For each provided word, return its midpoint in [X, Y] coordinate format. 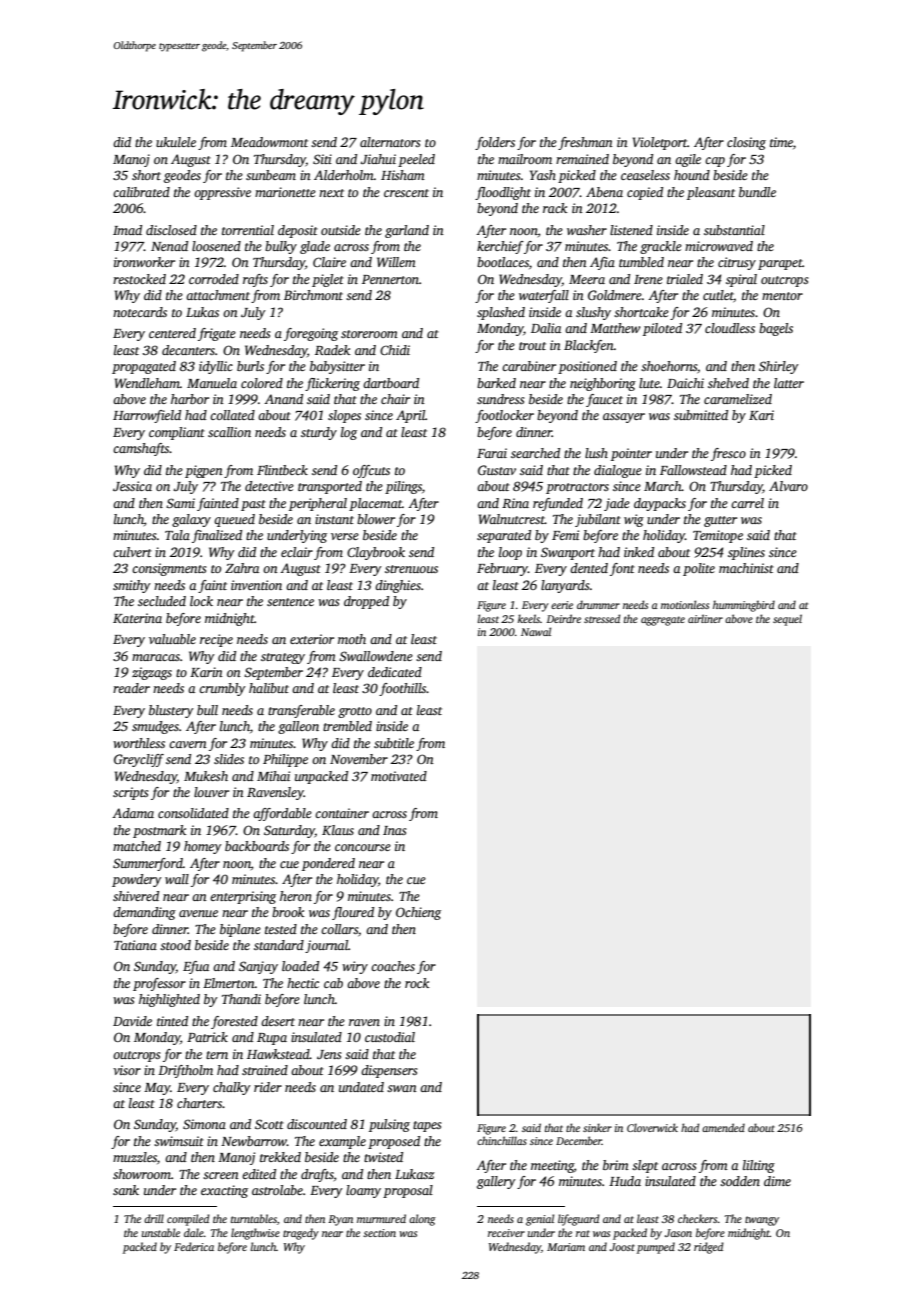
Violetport [660, 143]
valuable [172, 639]
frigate [217, 334]
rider [268, 1087]
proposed [394, 1142]
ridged [709, 1248]
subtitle [394, 743]
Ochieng [418, 913]
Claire [329, 262]
